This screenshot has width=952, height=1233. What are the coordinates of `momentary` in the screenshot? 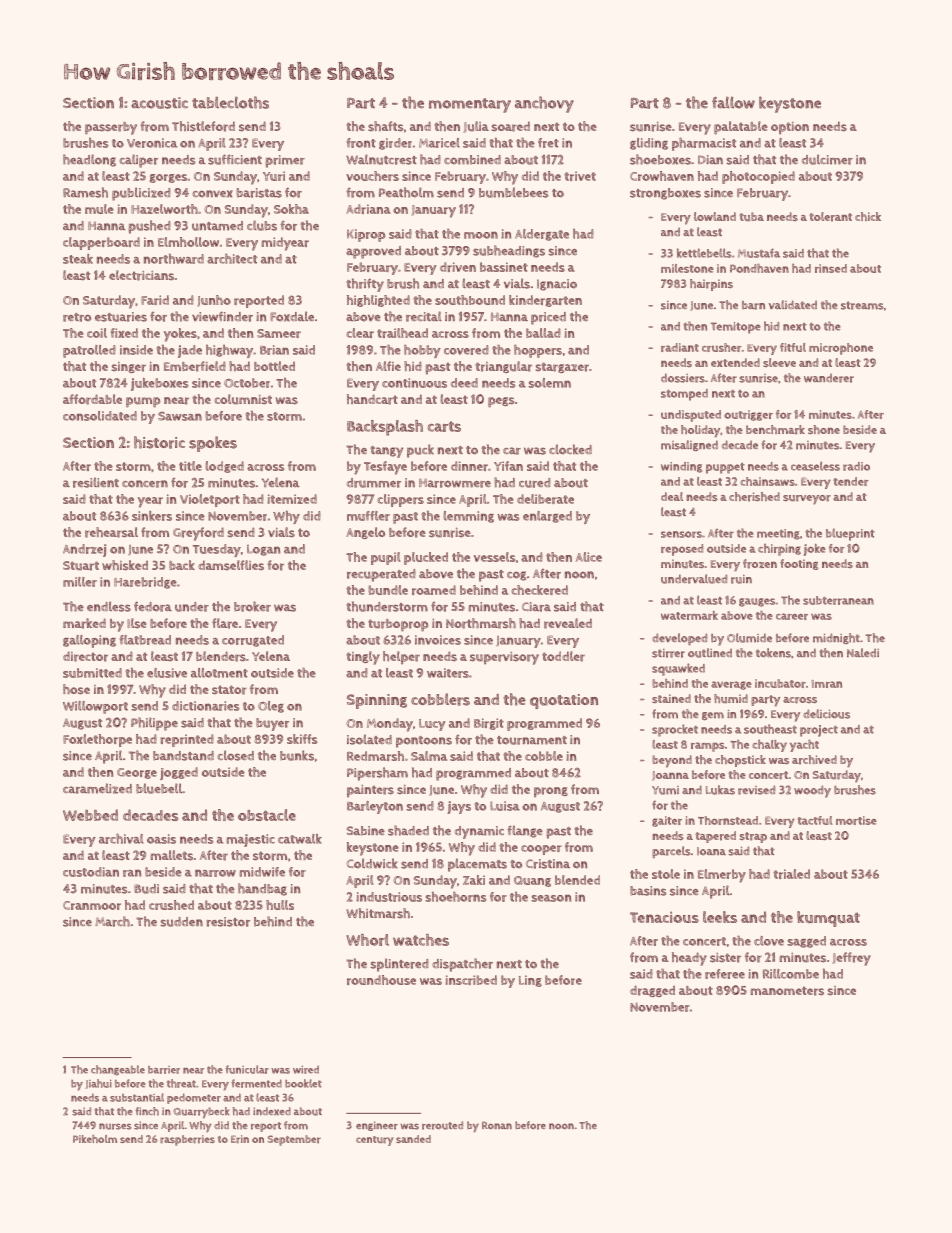 It's located at (470, 105).
